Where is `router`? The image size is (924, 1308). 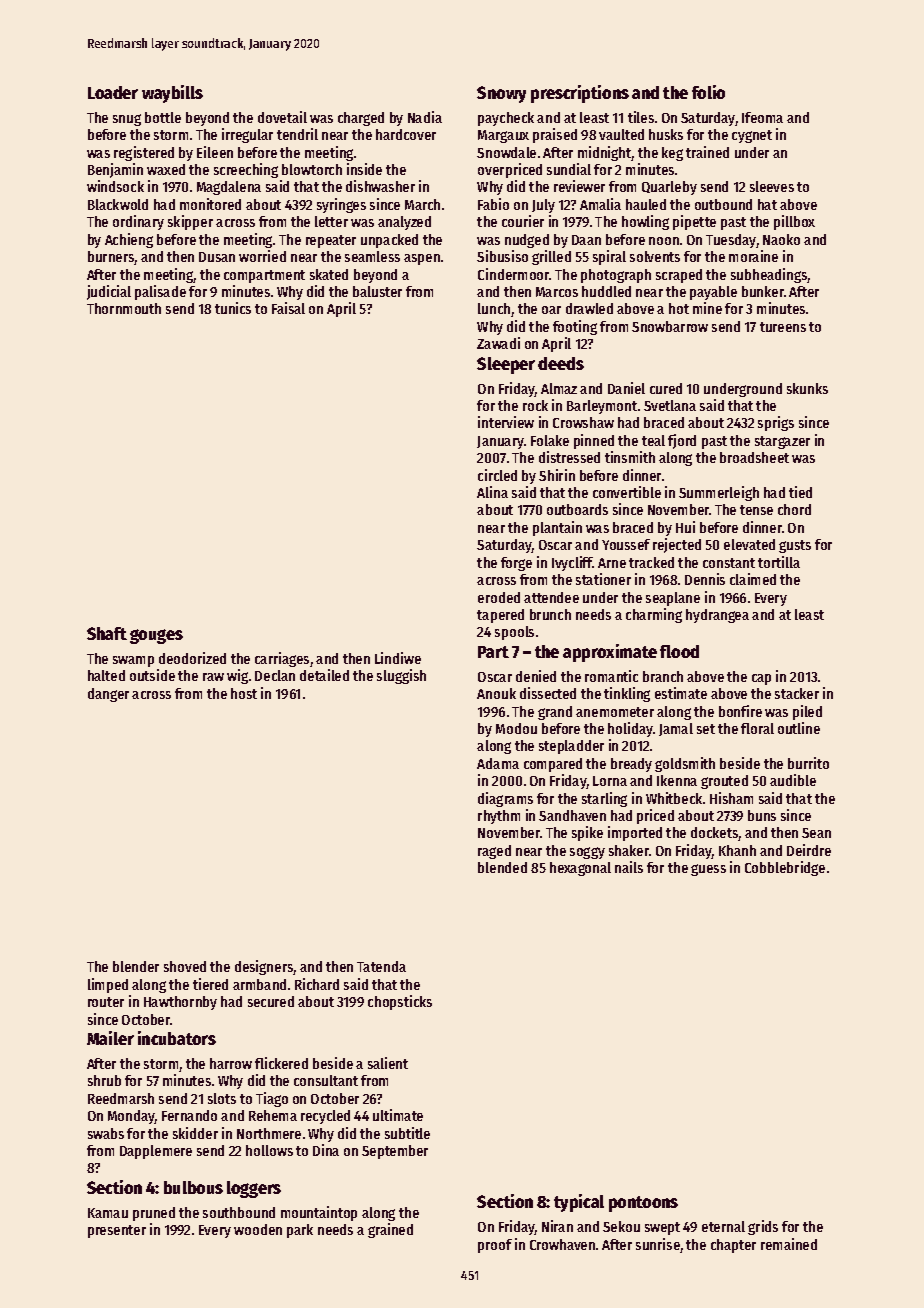
router is located at coordinates (106, 1002).
